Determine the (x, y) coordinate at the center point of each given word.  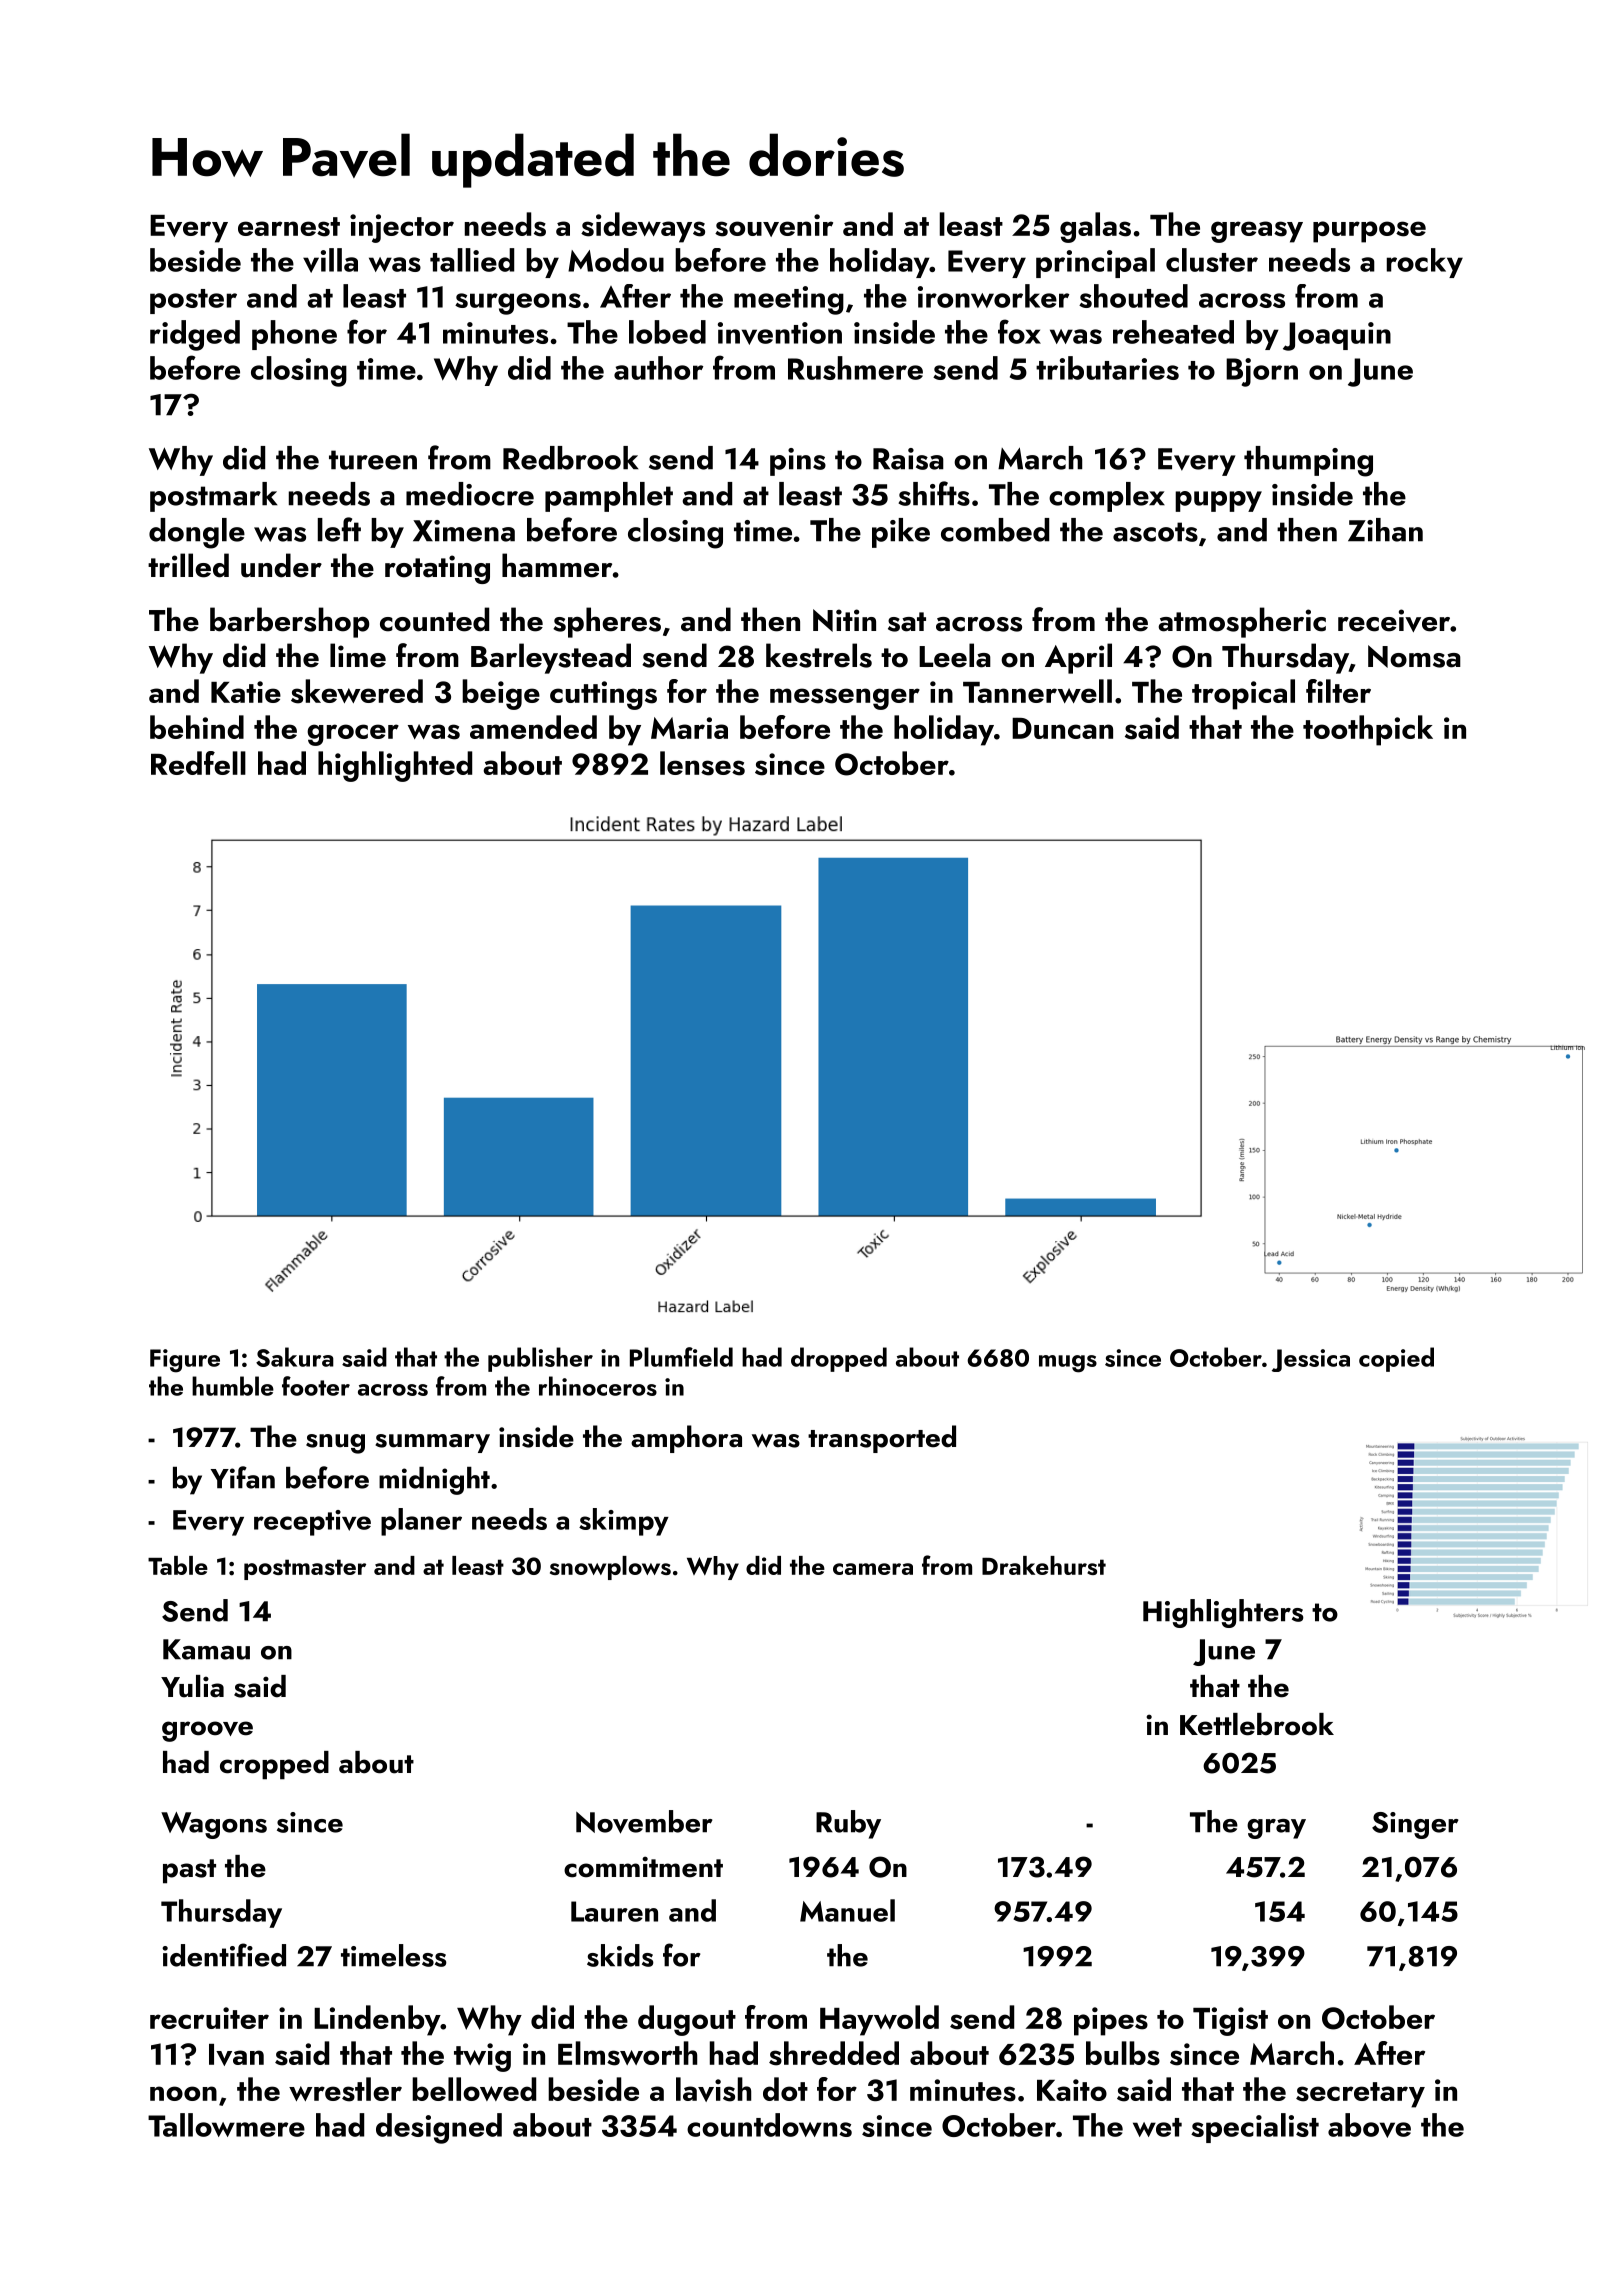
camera (873, 1569)
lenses (702, 763)
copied (1396, 1359)
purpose (1369, 232)
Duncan (1062, 728)
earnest (289, 227)
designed (439, 2128)
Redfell (198, 763)
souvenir (774, 225)
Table (178, 1565)
